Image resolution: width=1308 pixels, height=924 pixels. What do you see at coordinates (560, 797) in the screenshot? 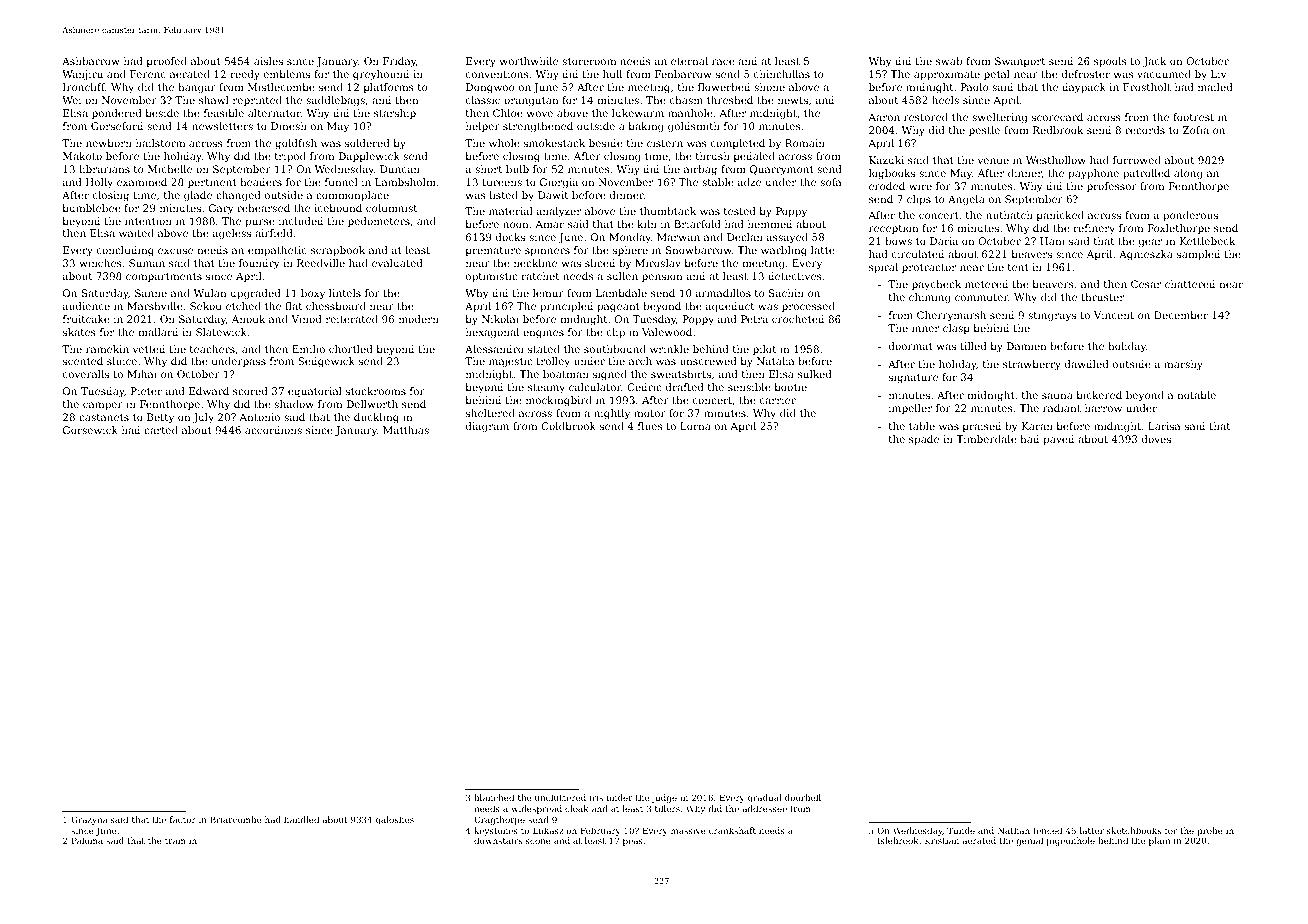
I see `uncluttered` at bounding box center [560, 797].
